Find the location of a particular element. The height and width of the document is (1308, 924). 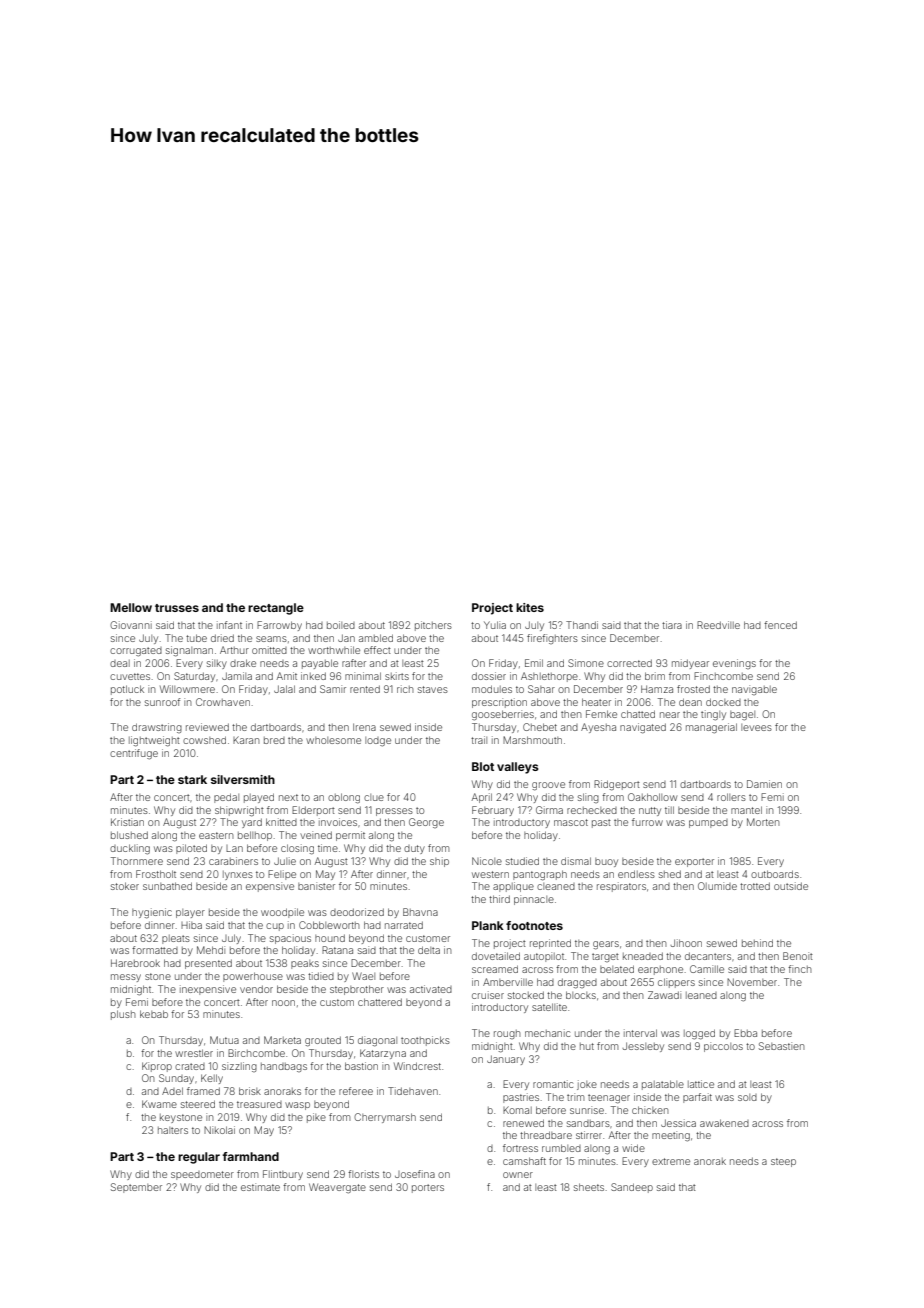

player is located at coordinates (190, 913).
